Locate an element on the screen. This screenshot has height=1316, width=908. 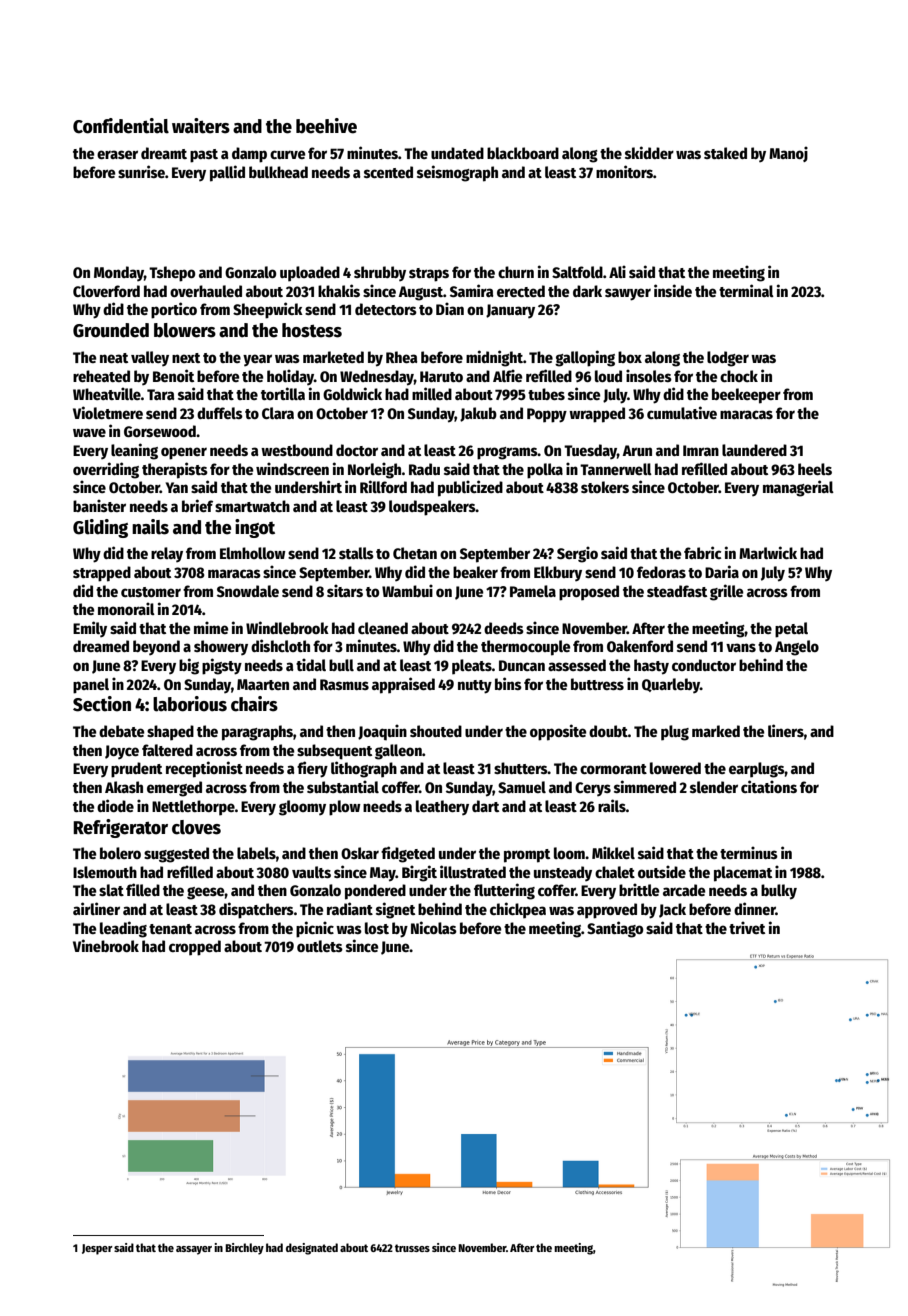
designated is located at coordinates (312, 1249).
